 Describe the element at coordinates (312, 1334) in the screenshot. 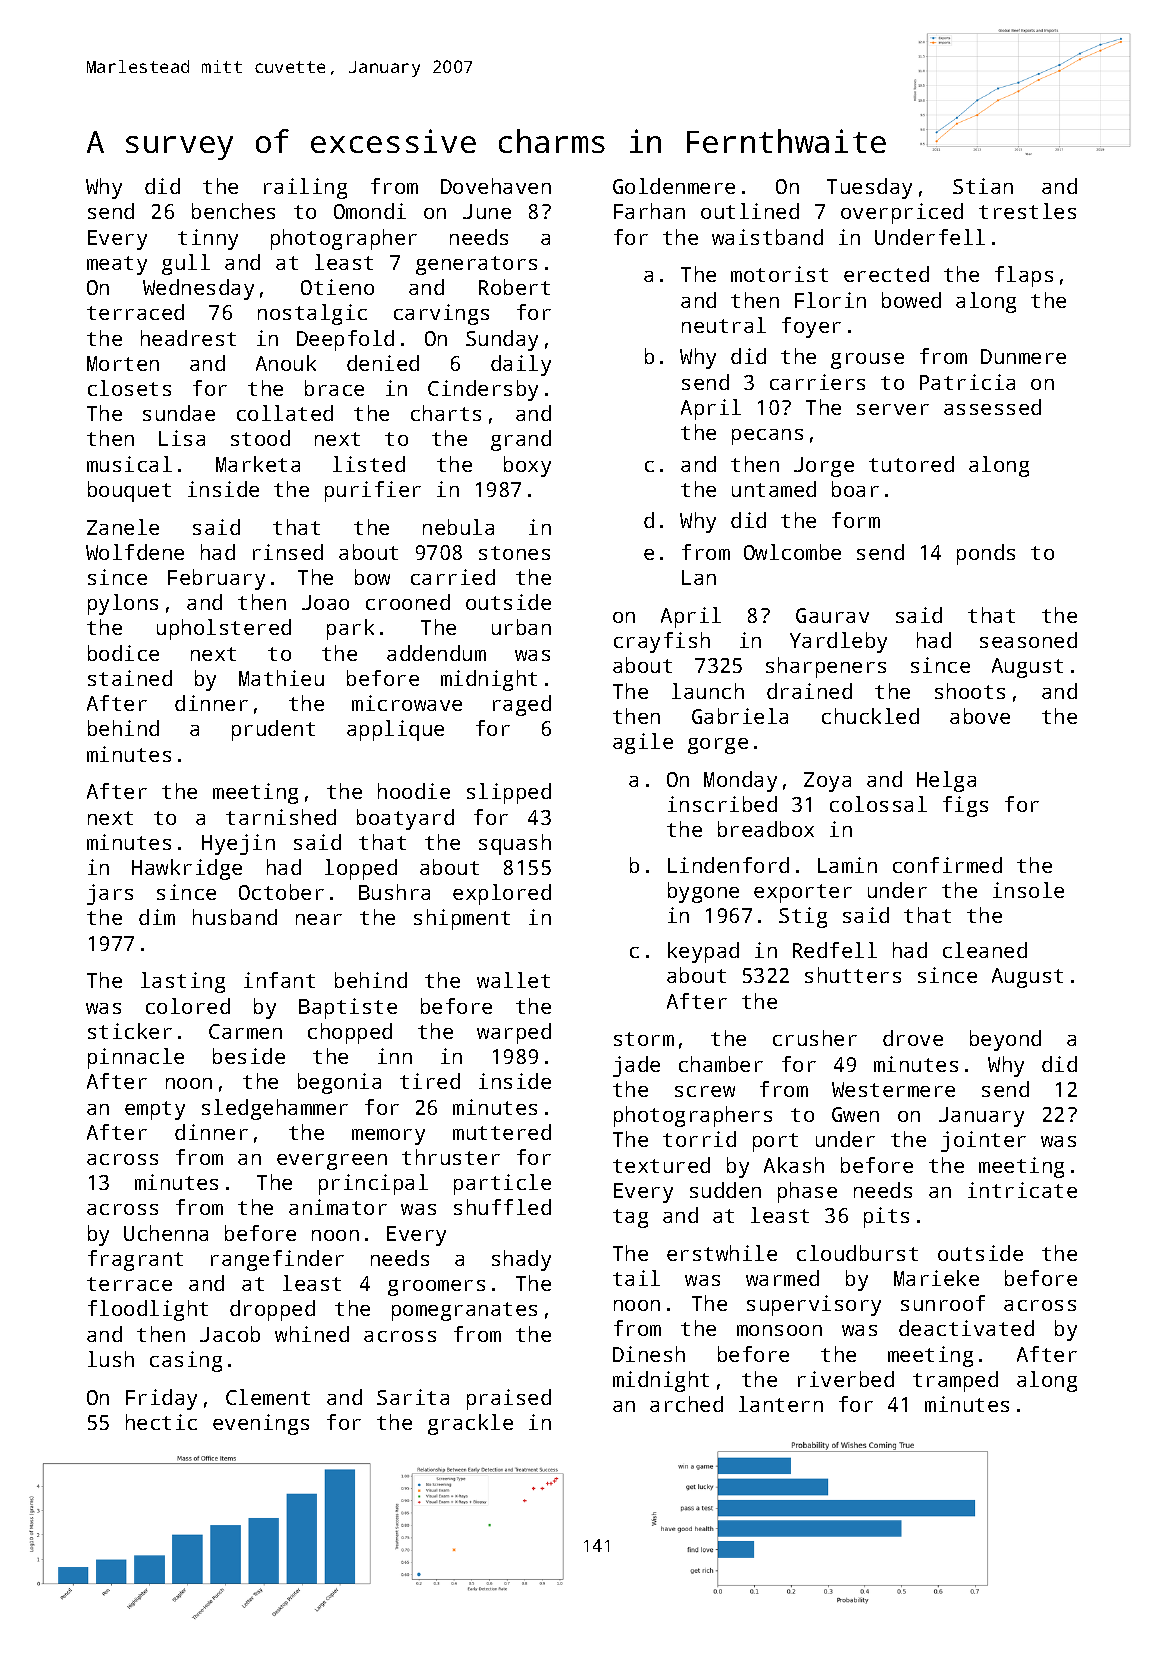

I see `whined` at that location.
